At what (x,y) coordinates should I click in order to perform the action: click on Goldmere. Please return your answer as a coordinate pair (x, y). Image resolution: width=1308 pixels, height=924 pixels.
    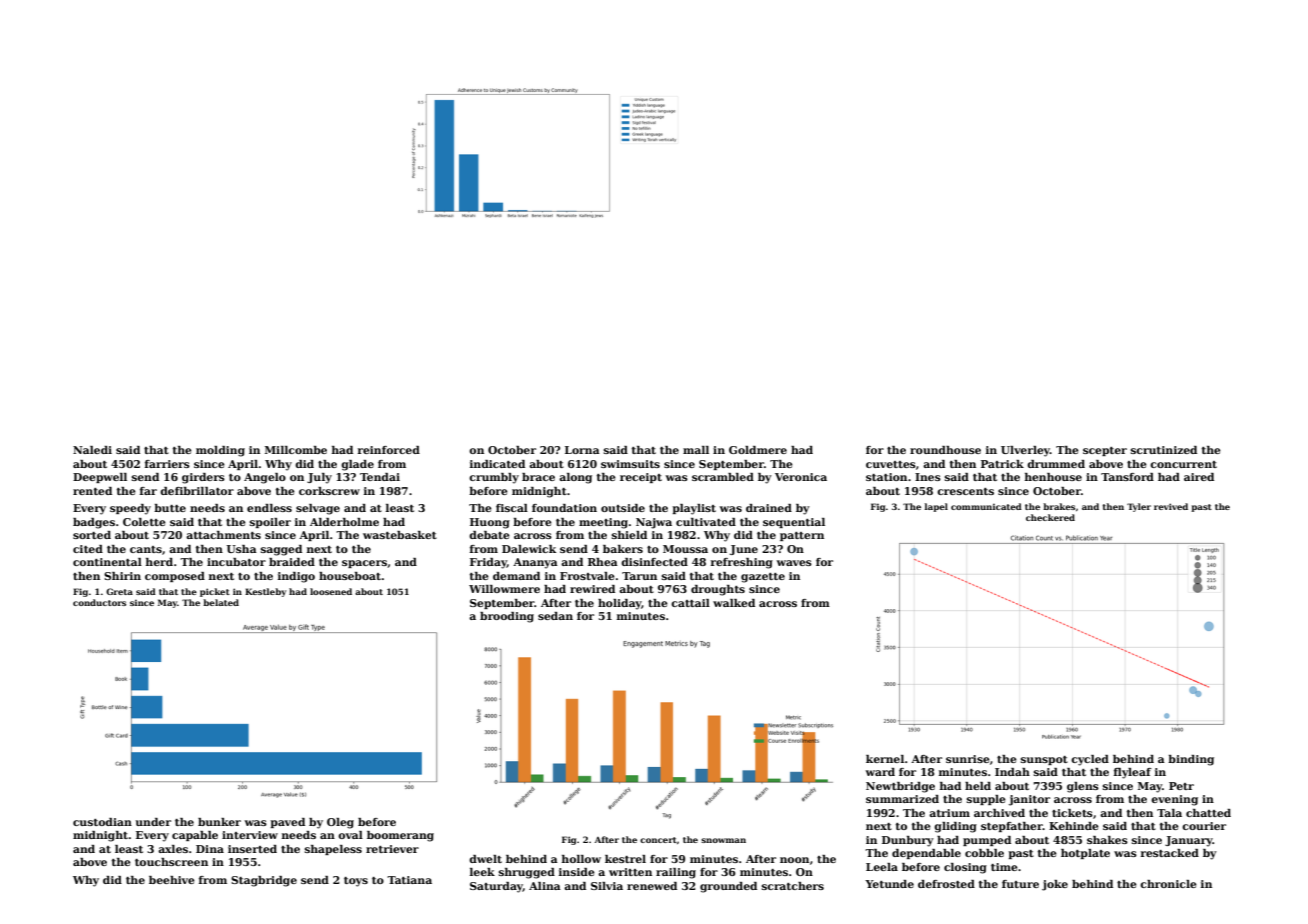
    Looking at the image, I should click on (758, 450).
